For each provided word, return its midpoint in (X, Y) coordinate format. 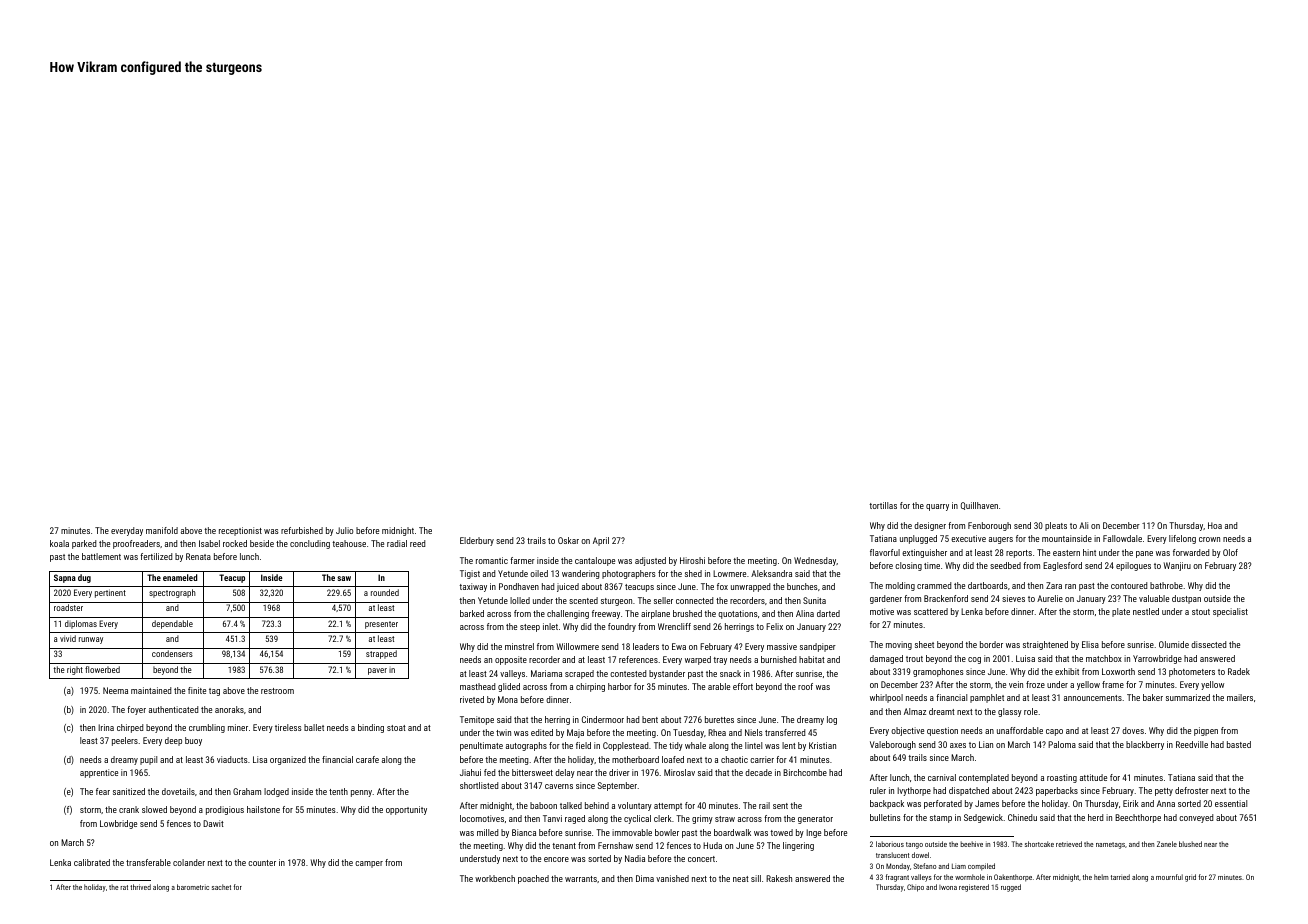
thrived (140, 887)
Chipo (915, 888)
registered (974, 888)
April (601, 541)
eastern (1066, 553)
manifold (162, 530)
